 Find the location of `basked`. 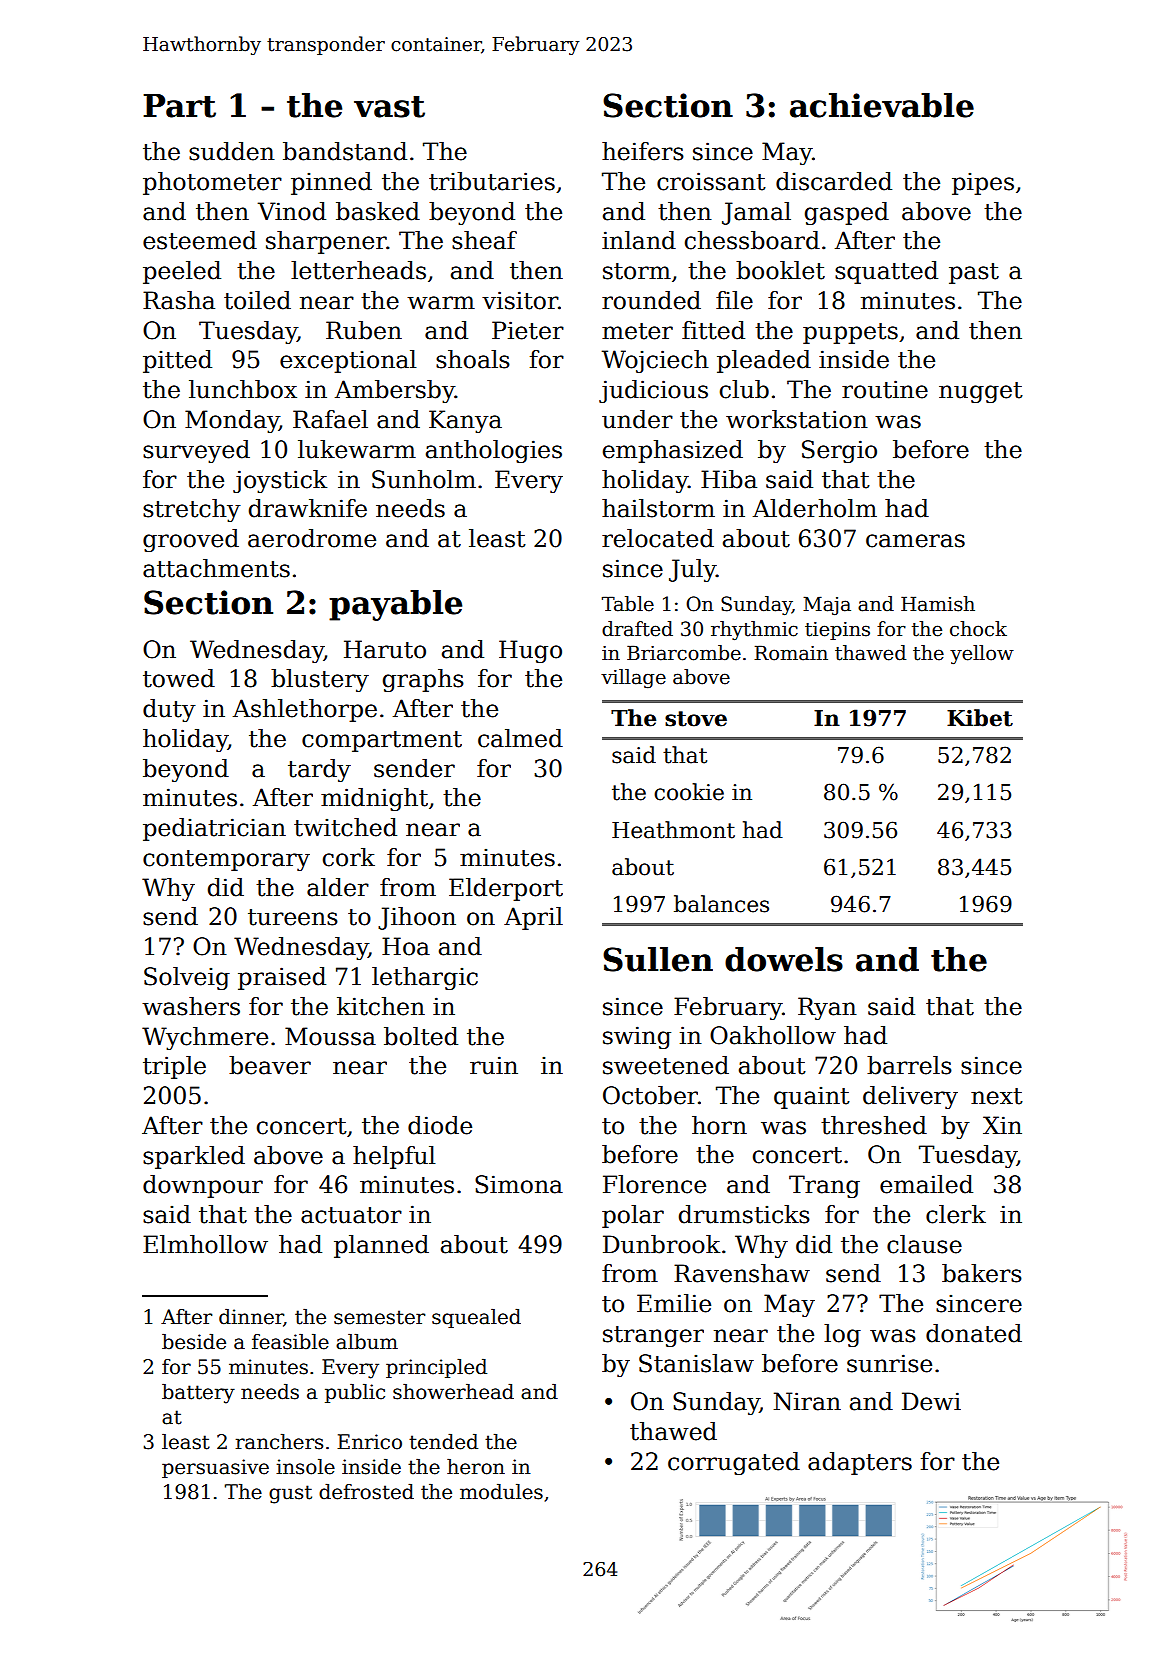

basked is located at coordinates (378, 211).
